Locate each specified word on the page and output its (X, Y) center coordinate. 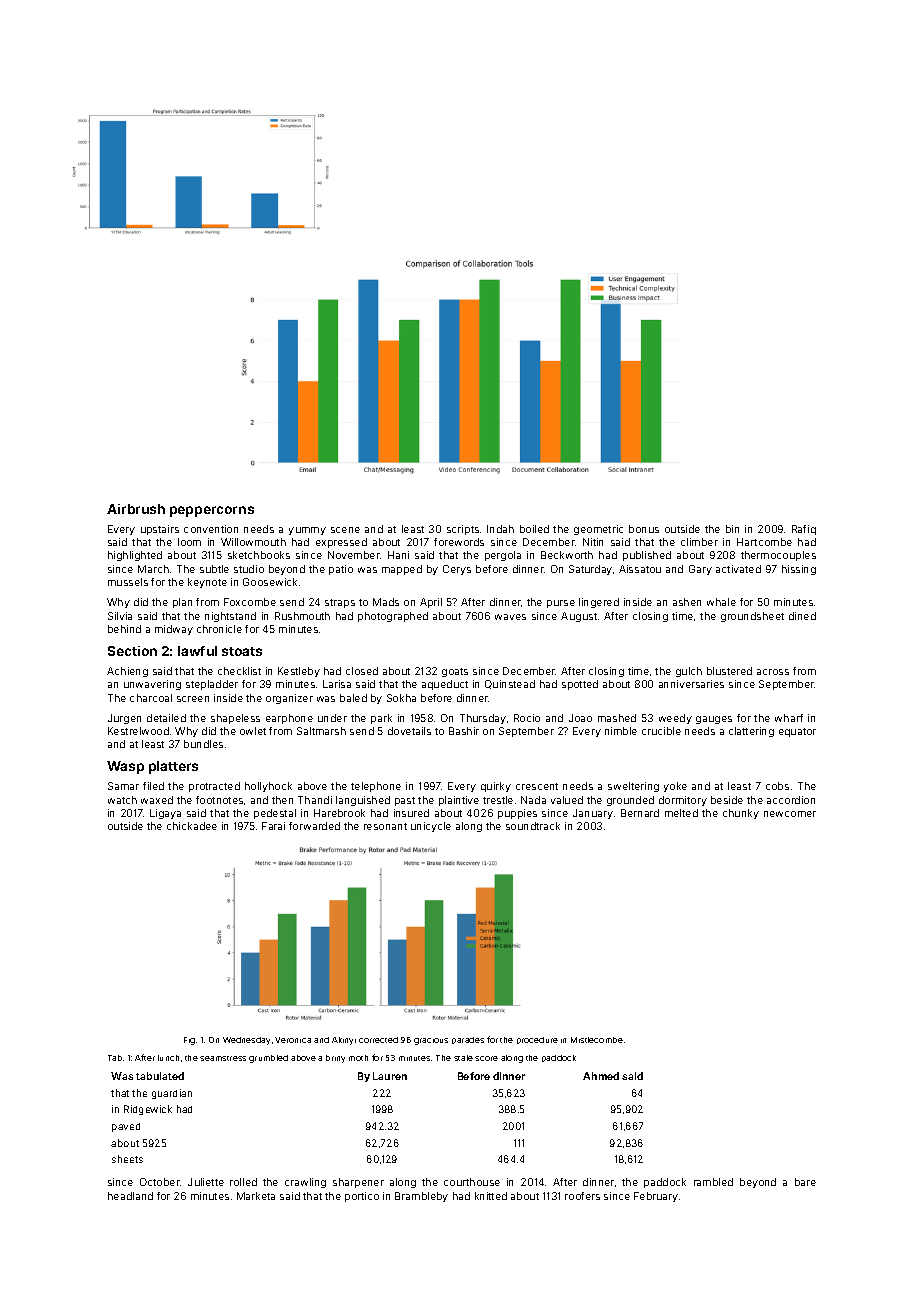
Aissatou (640, 569)
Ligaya (165, 814)
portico (362, 1197)
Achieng (127, 672)
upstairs (160, 530)
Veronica (293, 1040)
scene (345, 530)
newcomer (790, 814)
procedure (537, 1040)
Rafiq (804, 530)
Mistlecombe (597, 1040)
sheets (127, 1159)
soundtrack (533, 826)
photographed (393, 617)
